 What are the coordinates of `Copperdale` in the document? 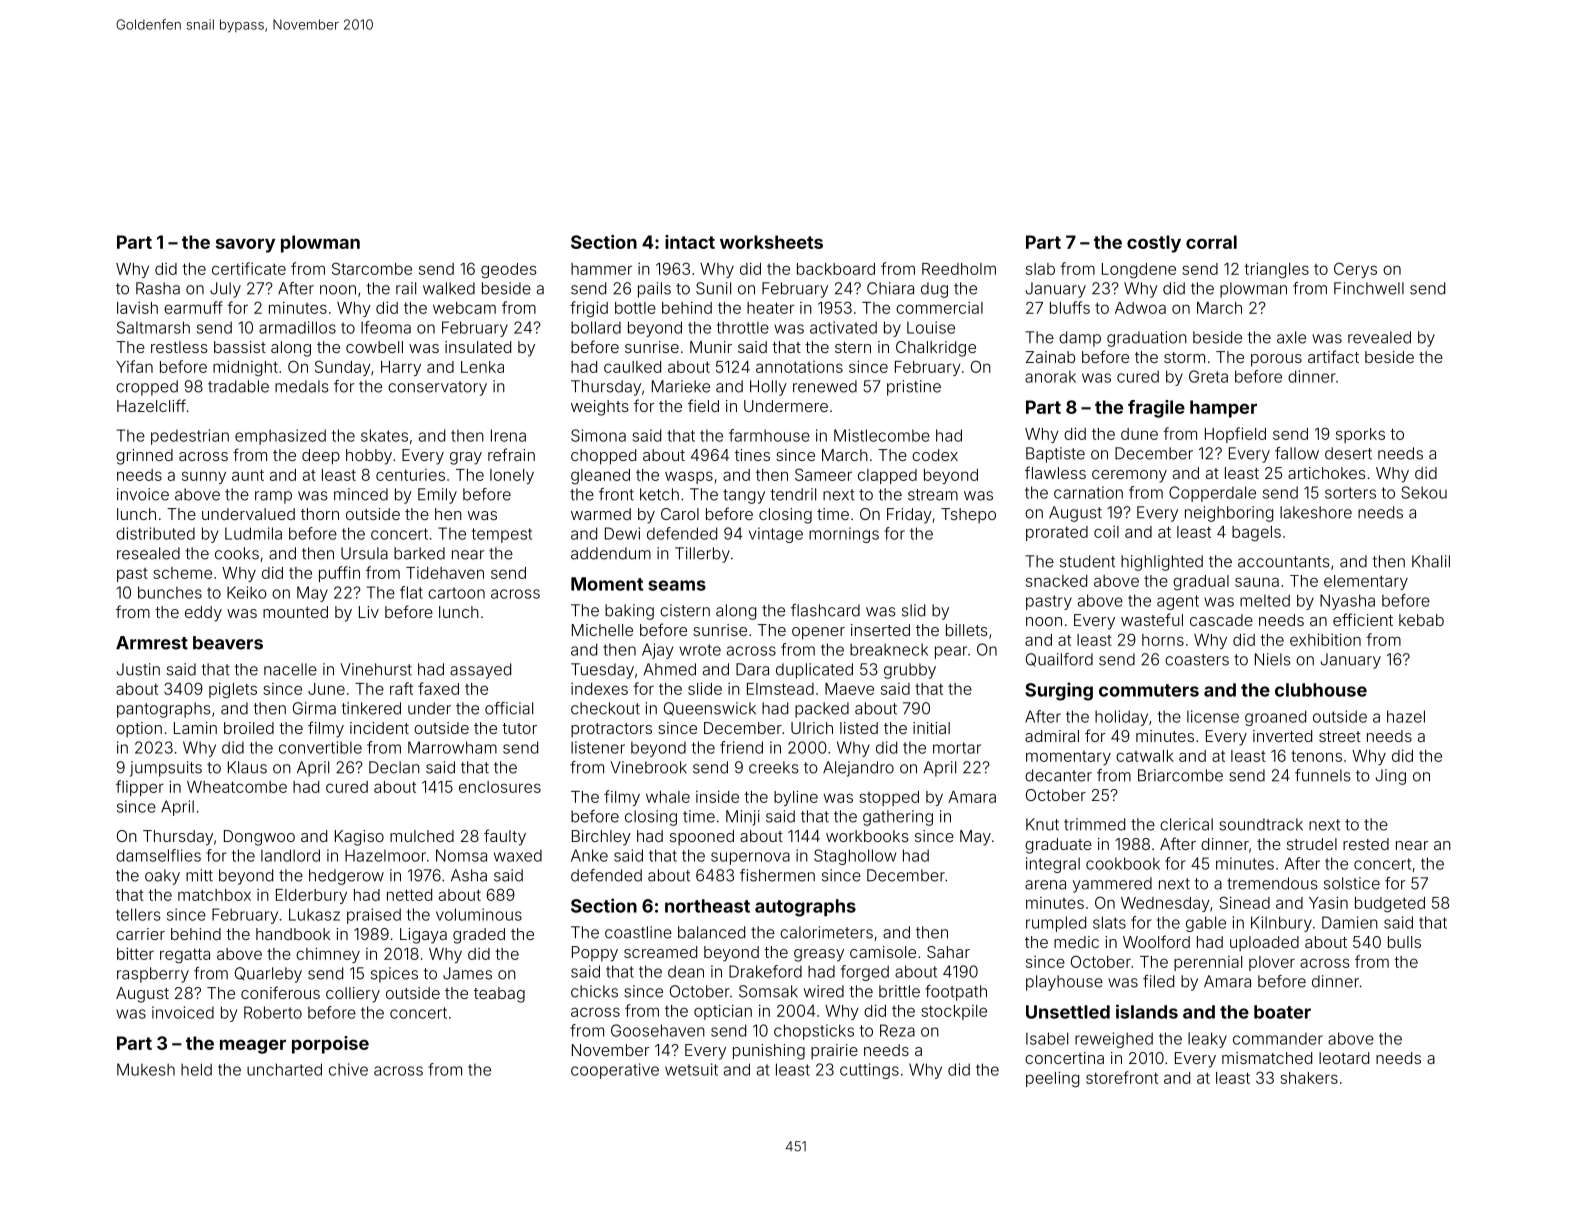 It's located at (1212, 494).
